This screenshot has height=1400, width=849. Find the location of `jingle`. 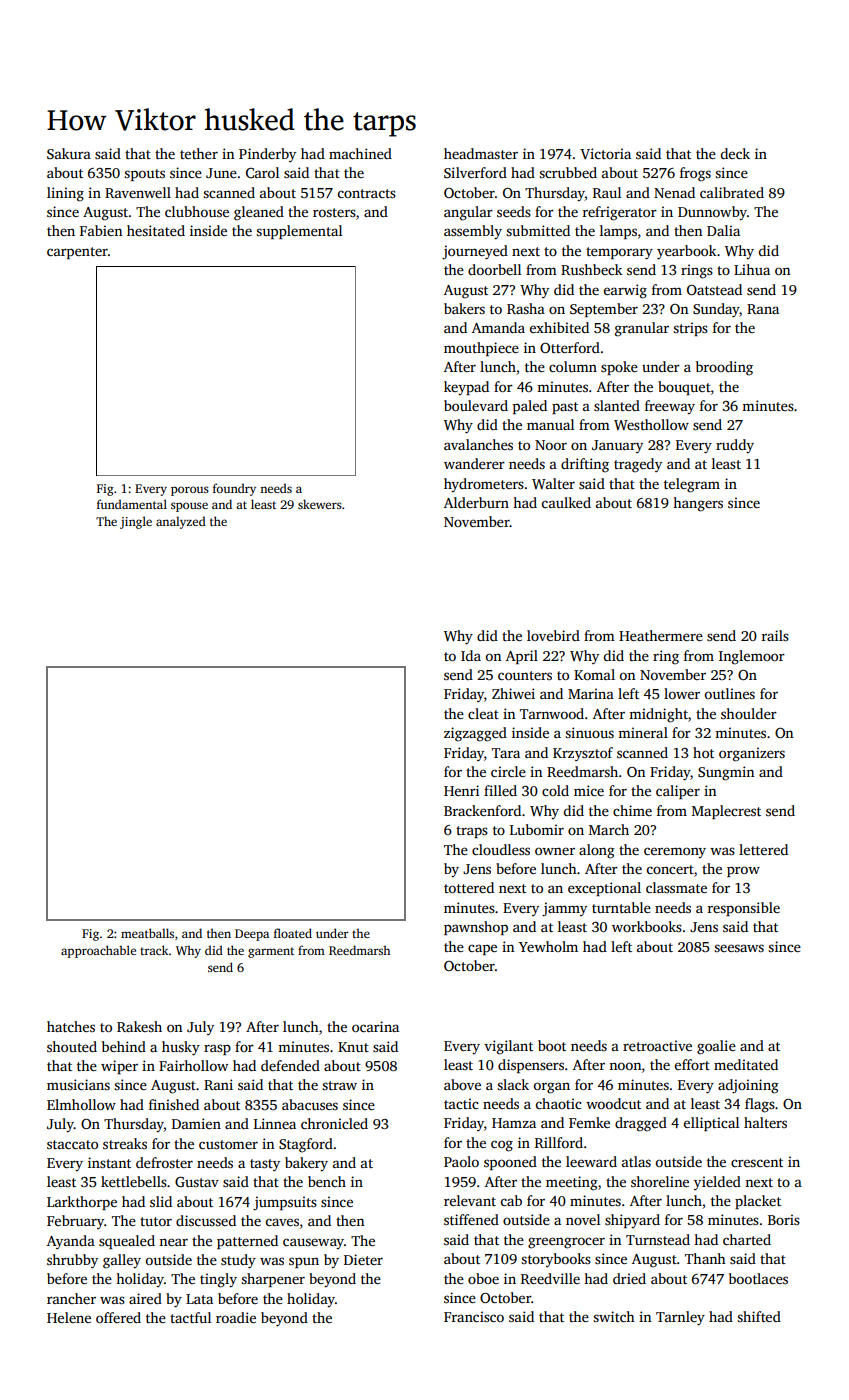

jingle is located at coordinates (136, 522).
